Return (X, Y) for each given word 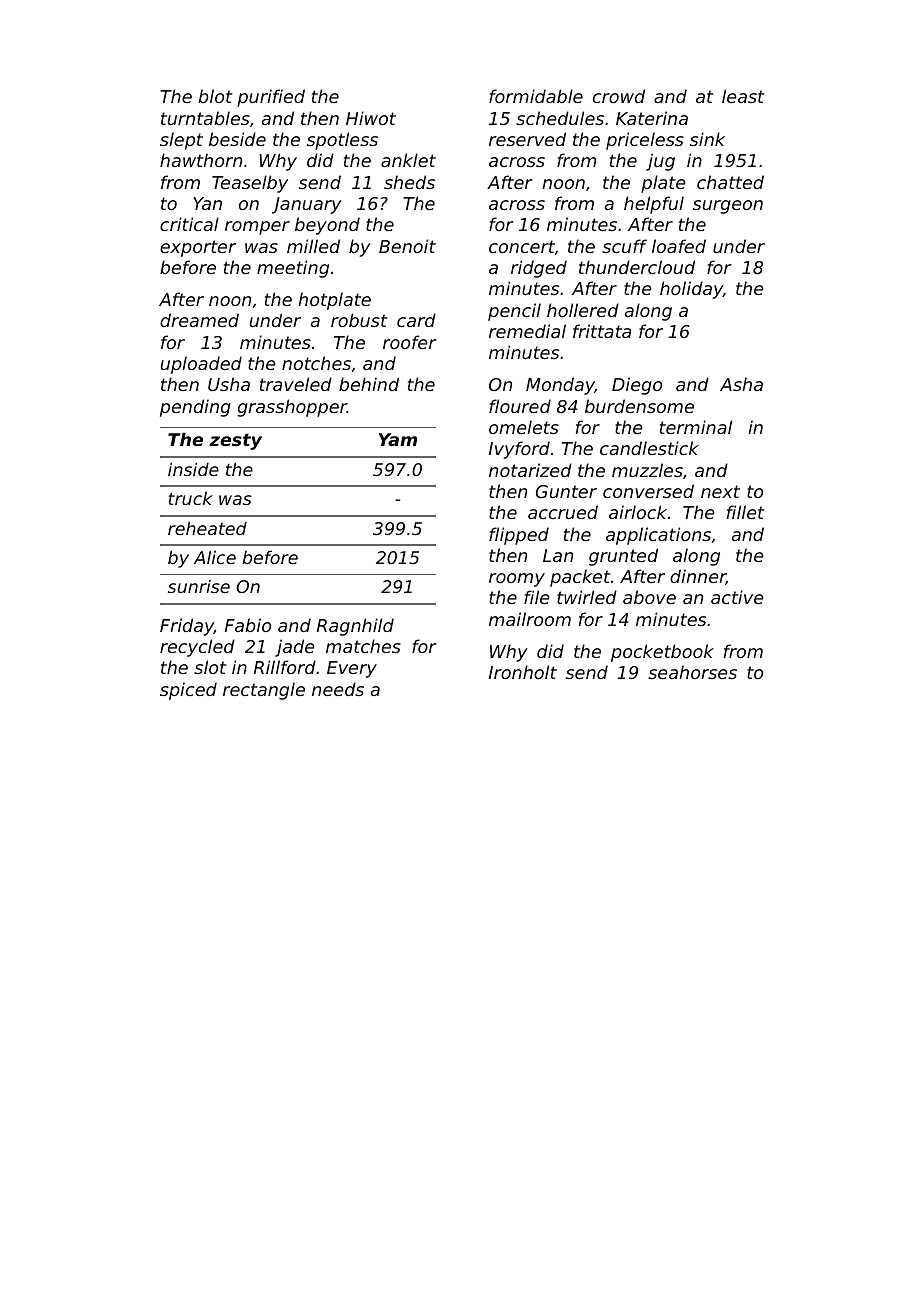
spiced (188, 691)
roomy (517, 580)
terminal (696, 427)
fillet (745, 512)
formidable (536, 96)
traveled (296, 384)
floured (520, 406)
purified (271, 98)
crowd (619, 96)
